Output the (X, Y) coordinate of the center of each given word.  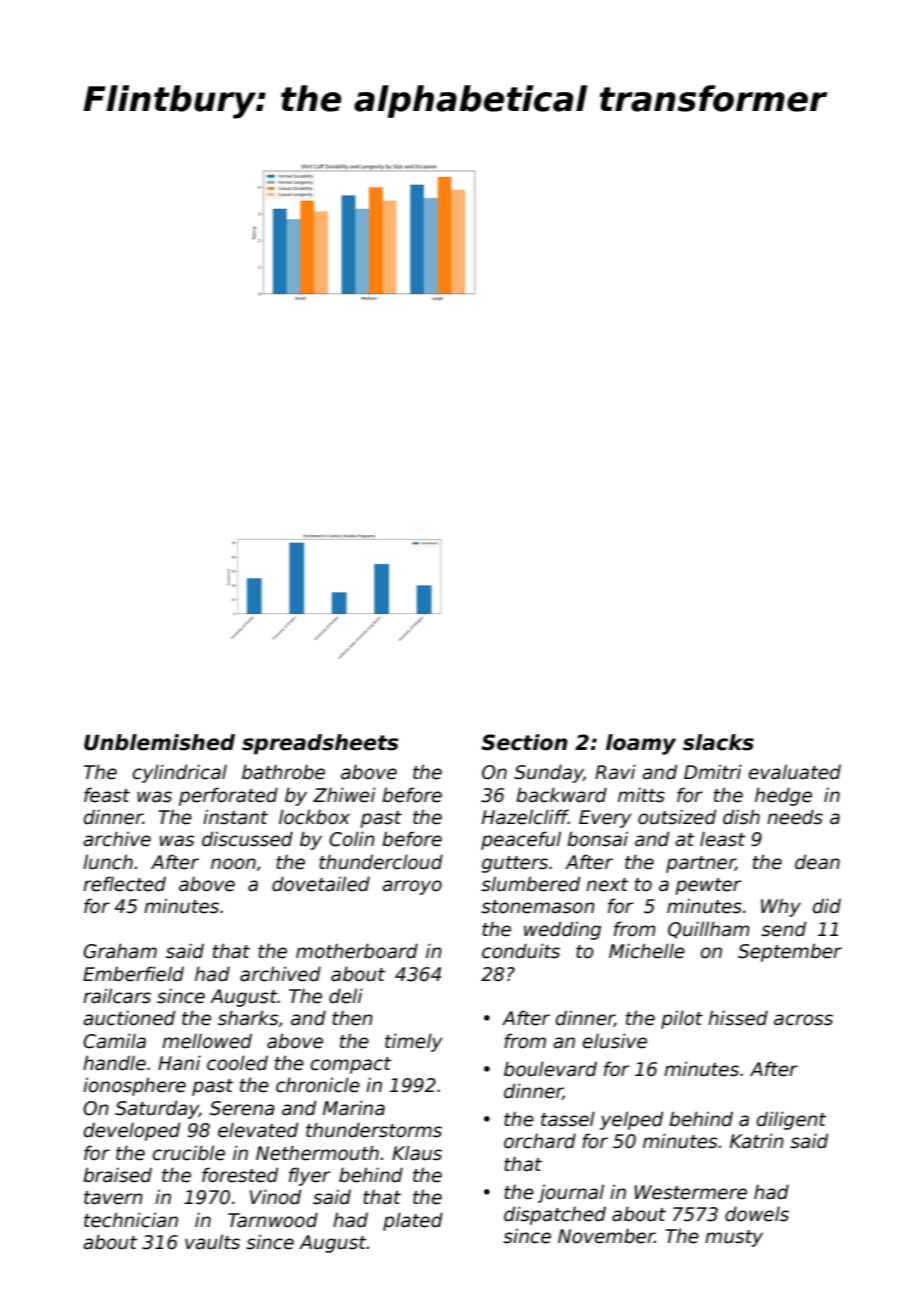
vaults (212, 1242)
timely (414, 1042)
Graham (120, 951)
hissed (738, 1018)
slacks (718, 742)
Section (524, 742)
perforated (228, 796)
